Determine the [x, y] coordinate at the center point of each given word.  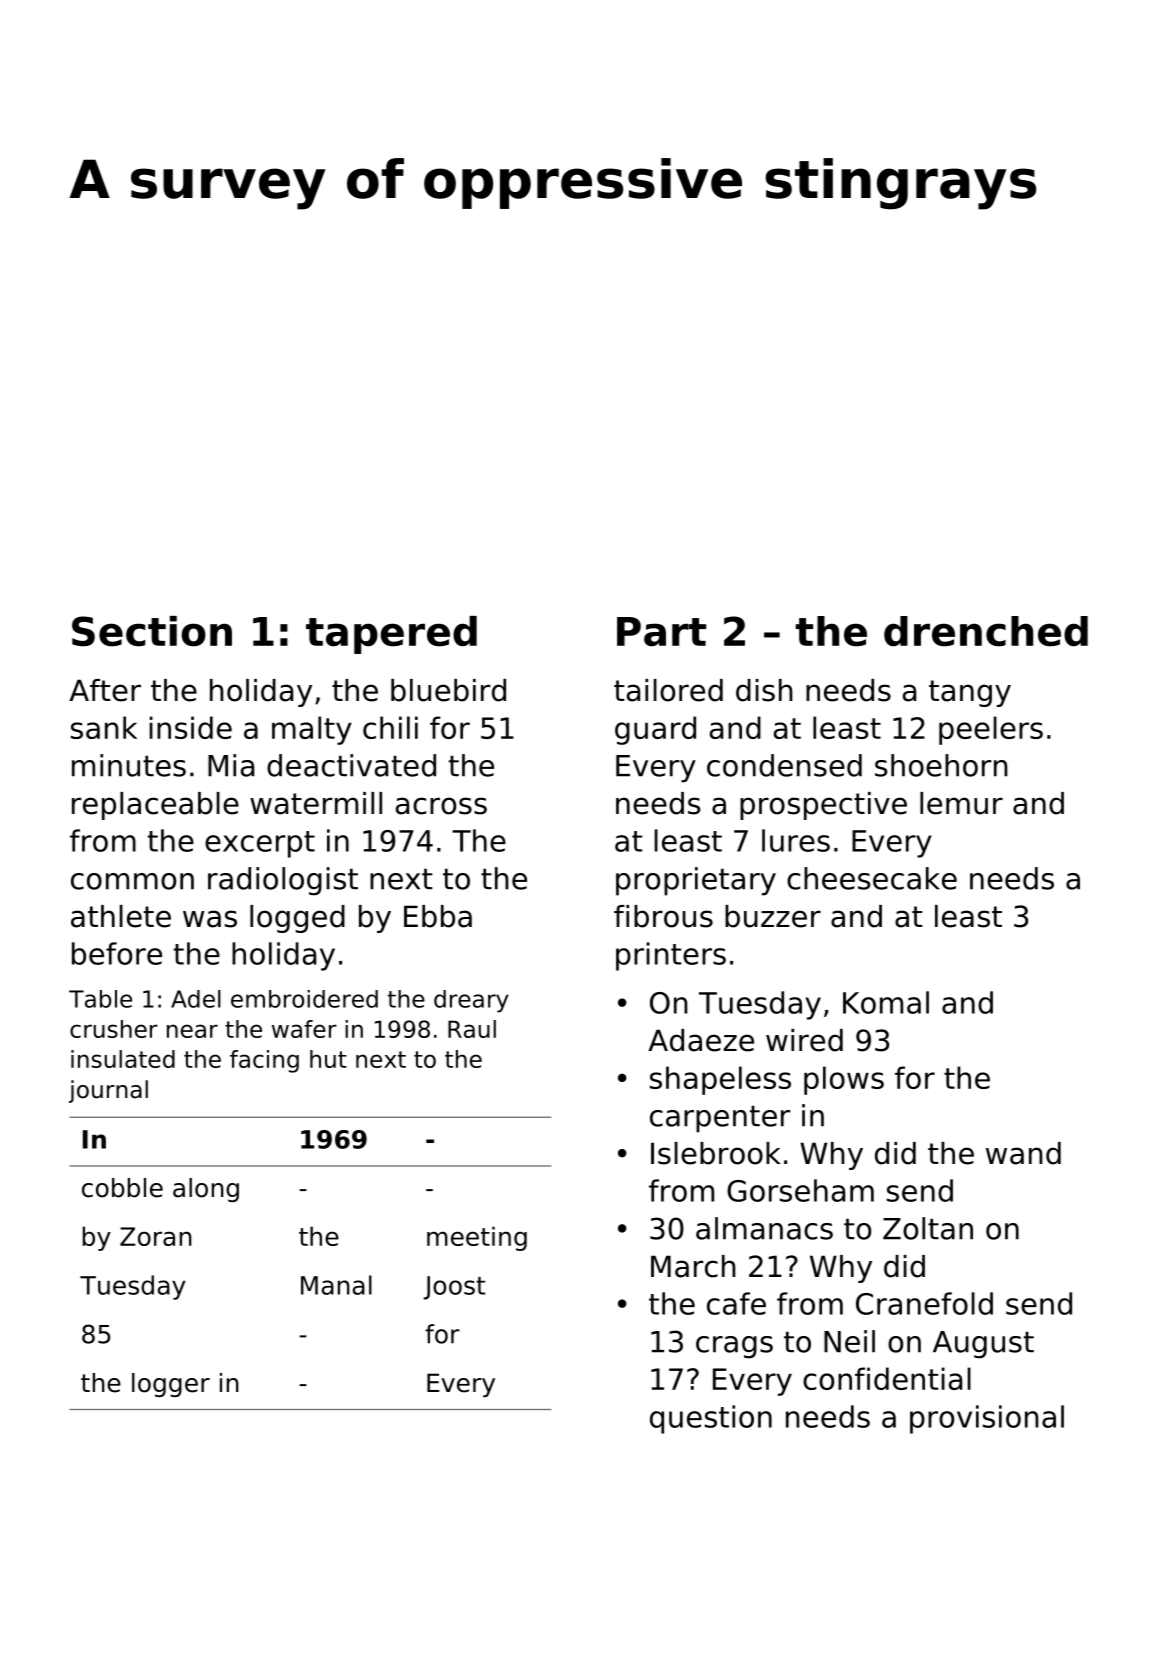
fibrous [663, 916]
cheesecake [872, 878]
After [105, 690]
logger [171, 1385]
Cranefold [924, 1303]
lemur [961, 803]
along [206, 1190]
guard [655, 730]
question [711, 1419]
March [693, 1266]
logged [297, 919]
